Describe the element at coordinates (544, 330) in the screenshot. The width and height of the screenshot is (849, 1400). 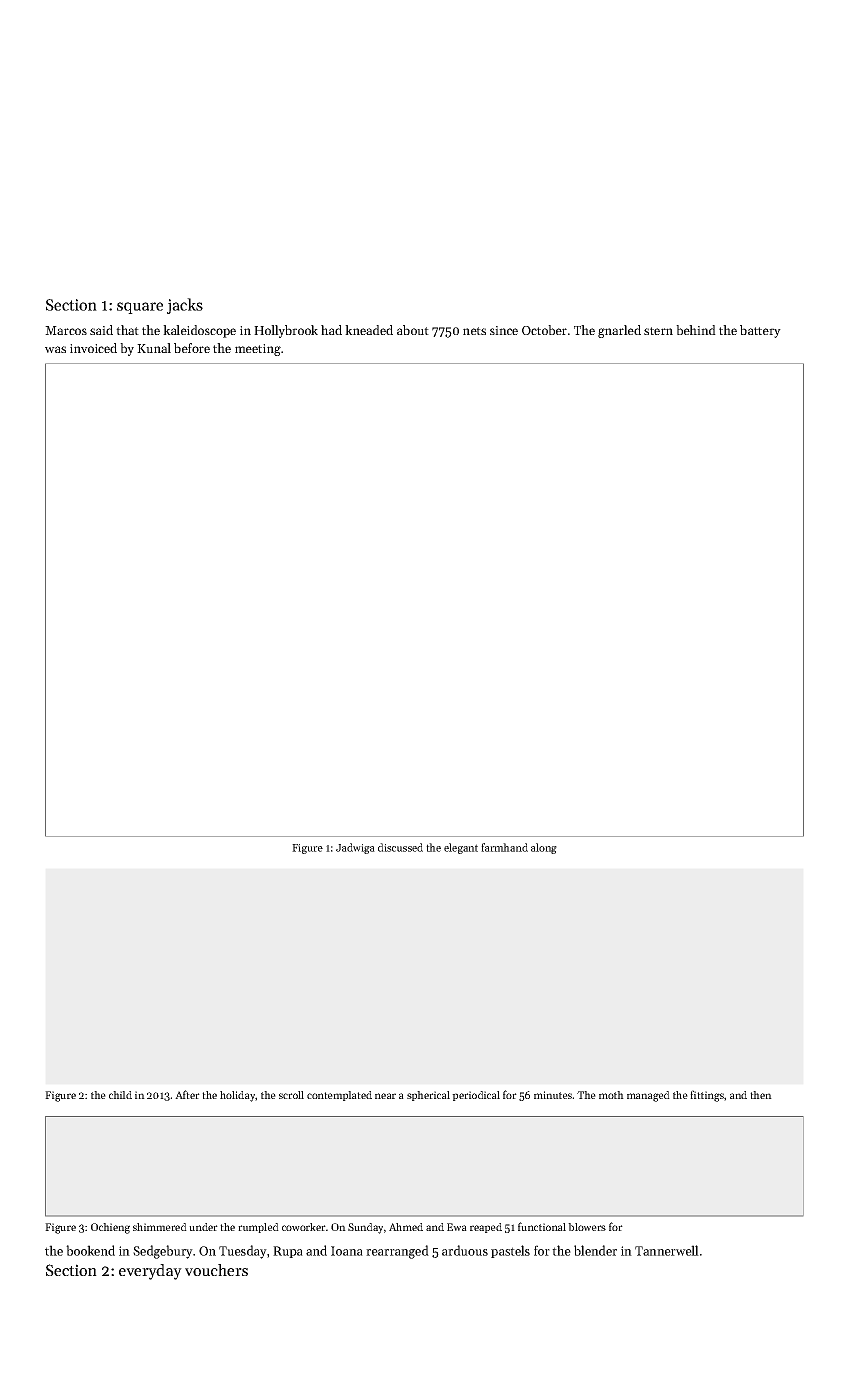
I see `October` at that location.
